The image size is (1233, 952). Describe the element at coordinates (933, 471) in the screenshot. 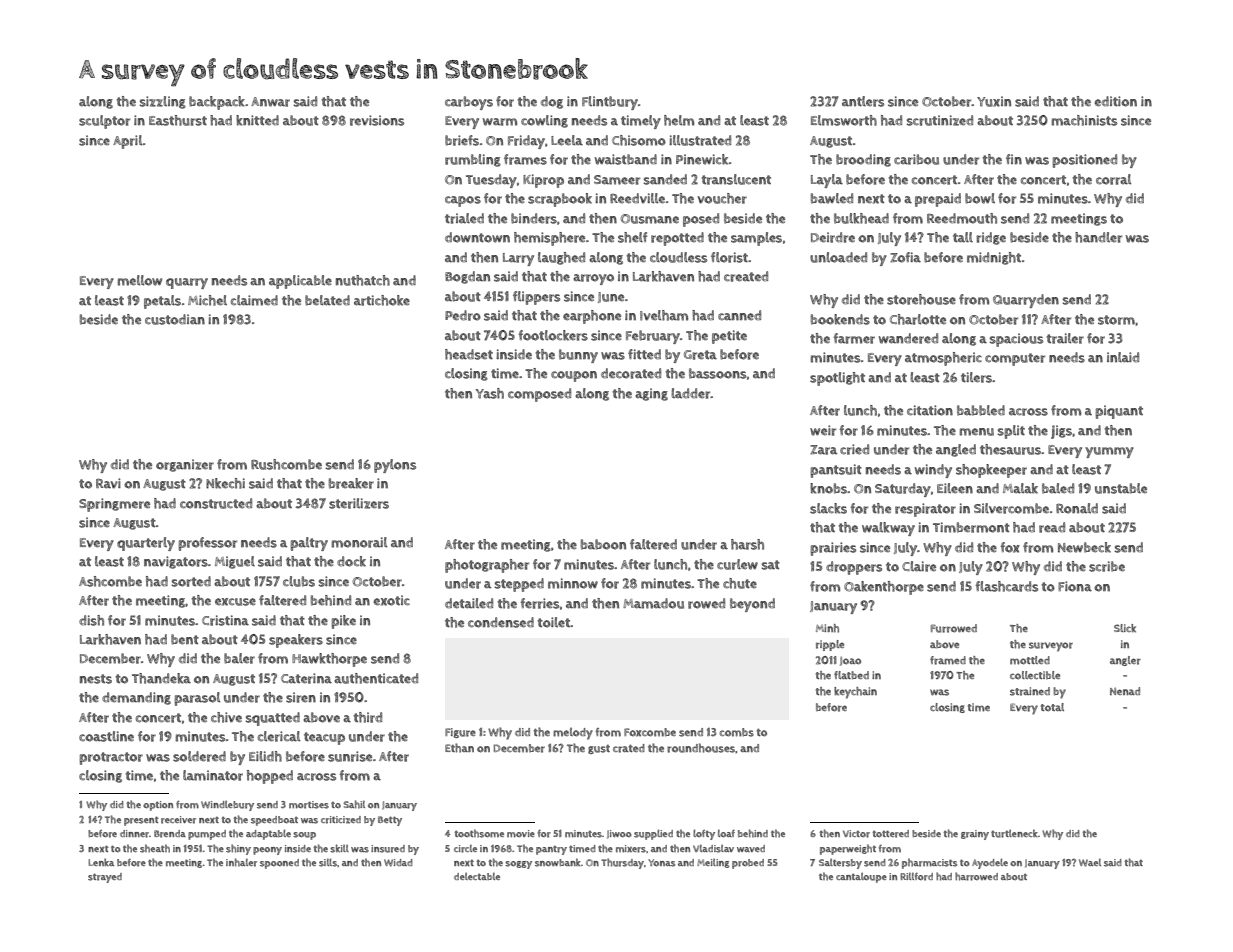

I see `windy` at that location.
